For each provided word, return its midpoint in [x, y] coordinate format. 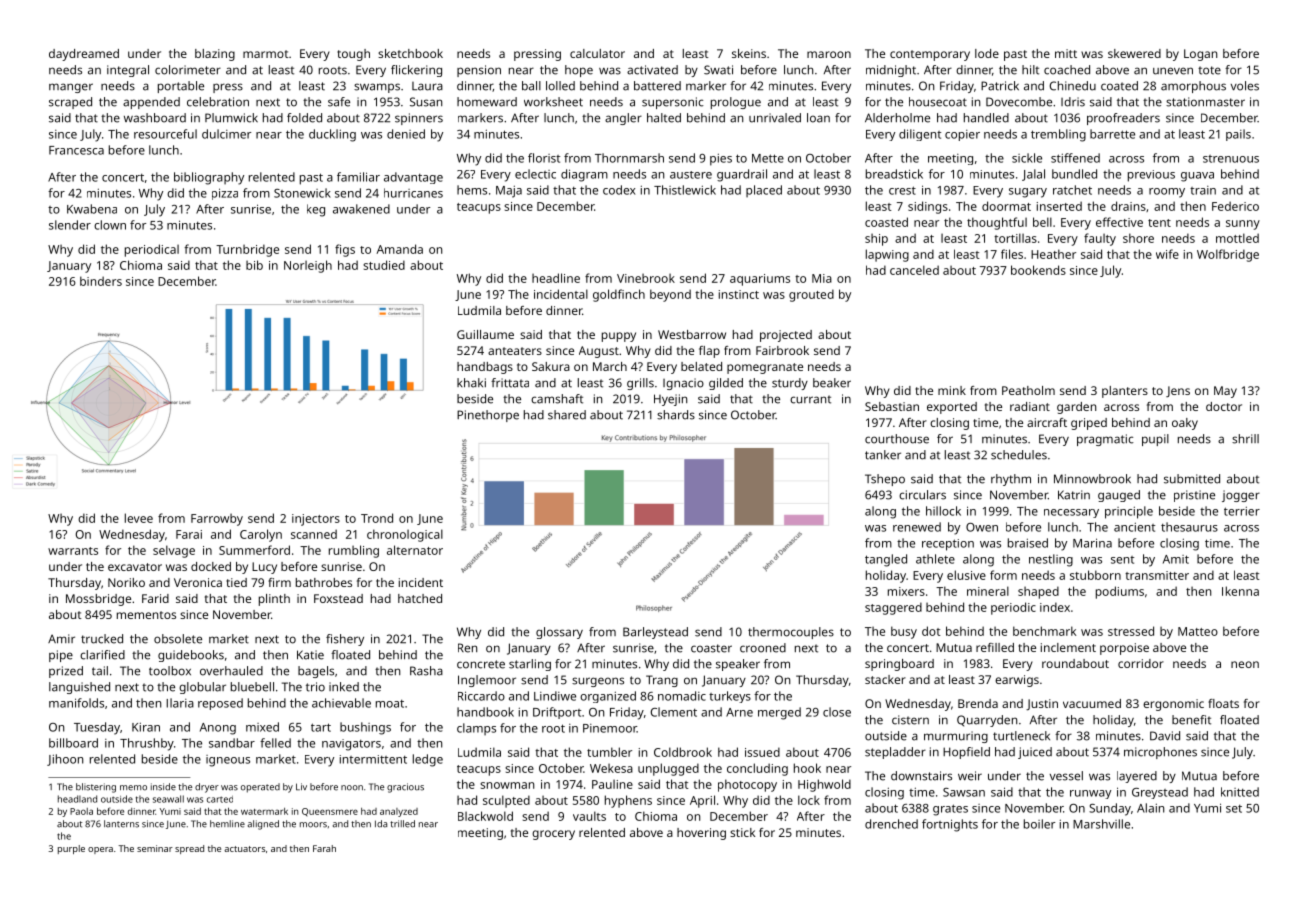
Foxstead [338, 598]
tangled [886, 560]
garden [1076, 408]
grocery [553, 835]
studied [384, 265]
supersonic [673, 103]
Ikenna [1240, 591]
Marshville [1101, 824]
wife [1167, 254]
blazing [215, 55]
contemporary [930, 55]
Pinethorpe [488, 416]
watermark [264, 811]
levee [139, 518]
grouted [811, 295]
